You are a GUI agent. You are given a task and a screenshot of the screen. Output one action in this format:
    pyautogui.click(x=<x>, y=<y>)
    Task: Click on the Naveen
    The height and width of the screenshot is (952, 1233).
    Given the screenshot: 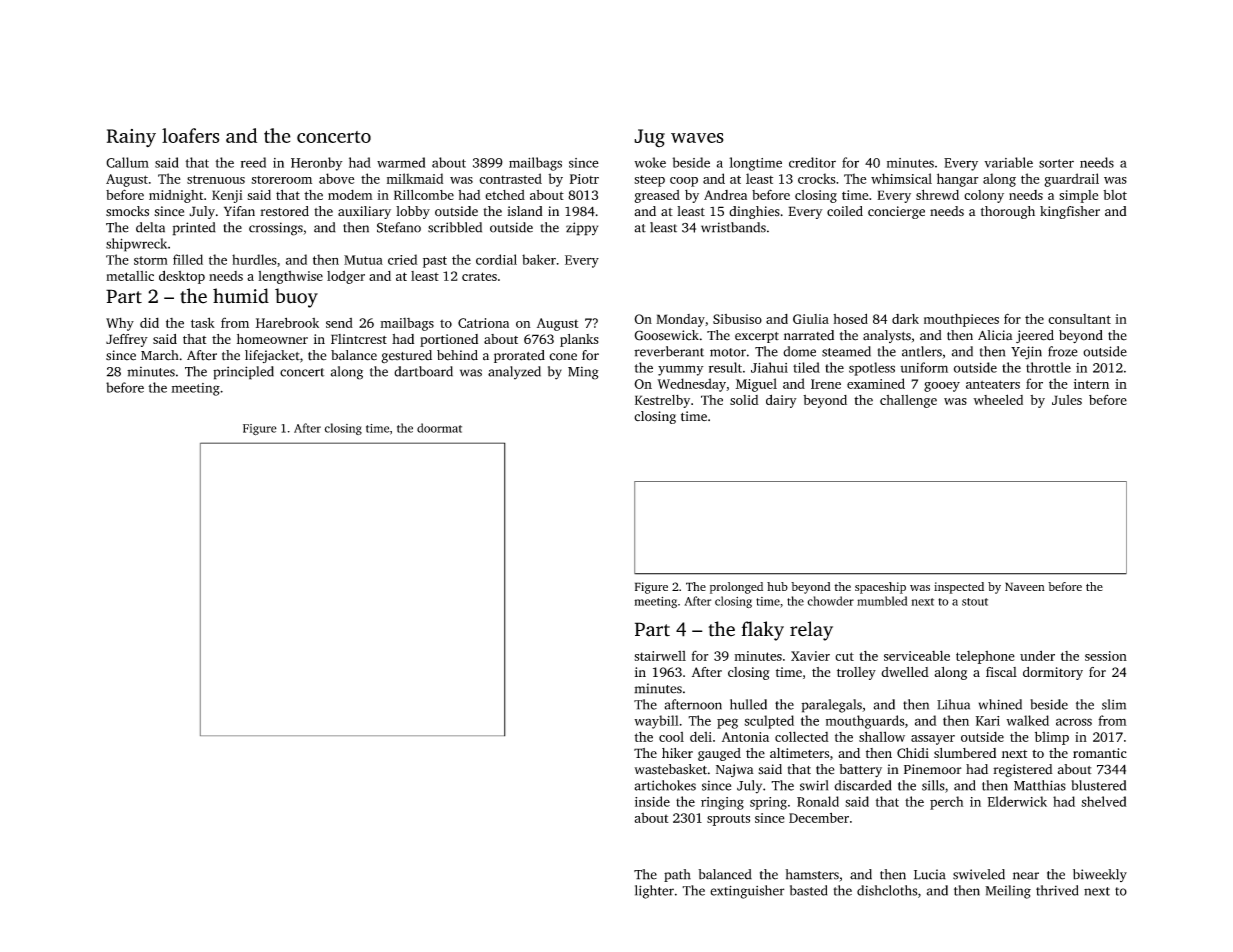 What is the action you would take?
    pyautogui.click(x=1025, y=586)
